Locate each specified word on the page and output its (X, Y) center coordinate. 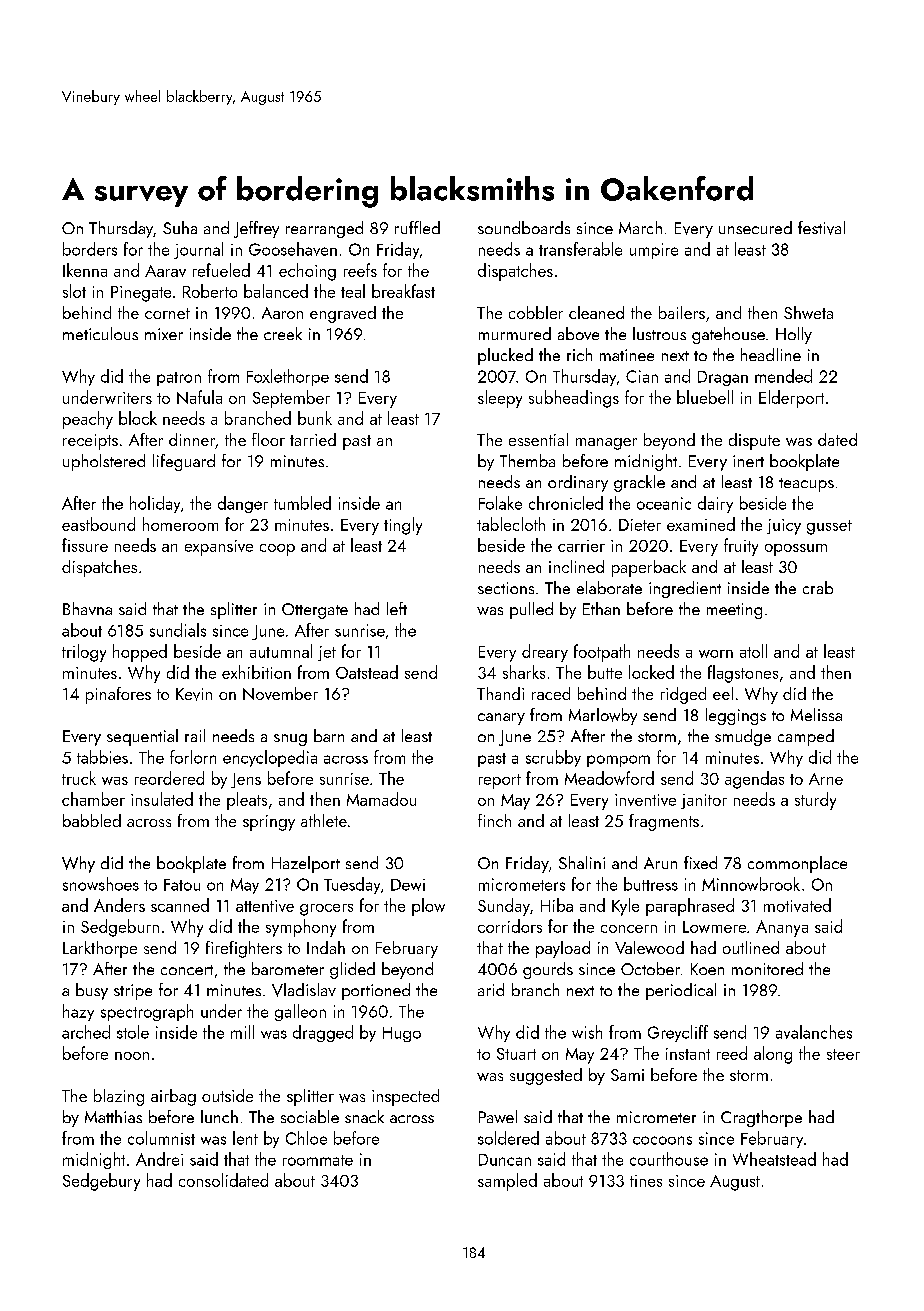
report (500, 781)
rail (195, 735)
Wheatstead (774, 1159)
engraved (343, 314)
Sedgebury (101, 1182)
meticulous (100, 333)
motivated (797, 905)
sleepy (500, 399)
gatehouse (728, 335)
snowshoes (101, 884)
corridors (510, 926)
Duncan (505, 1160)
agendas (754, 780)
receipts (90, 442)
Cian (642, 376)
